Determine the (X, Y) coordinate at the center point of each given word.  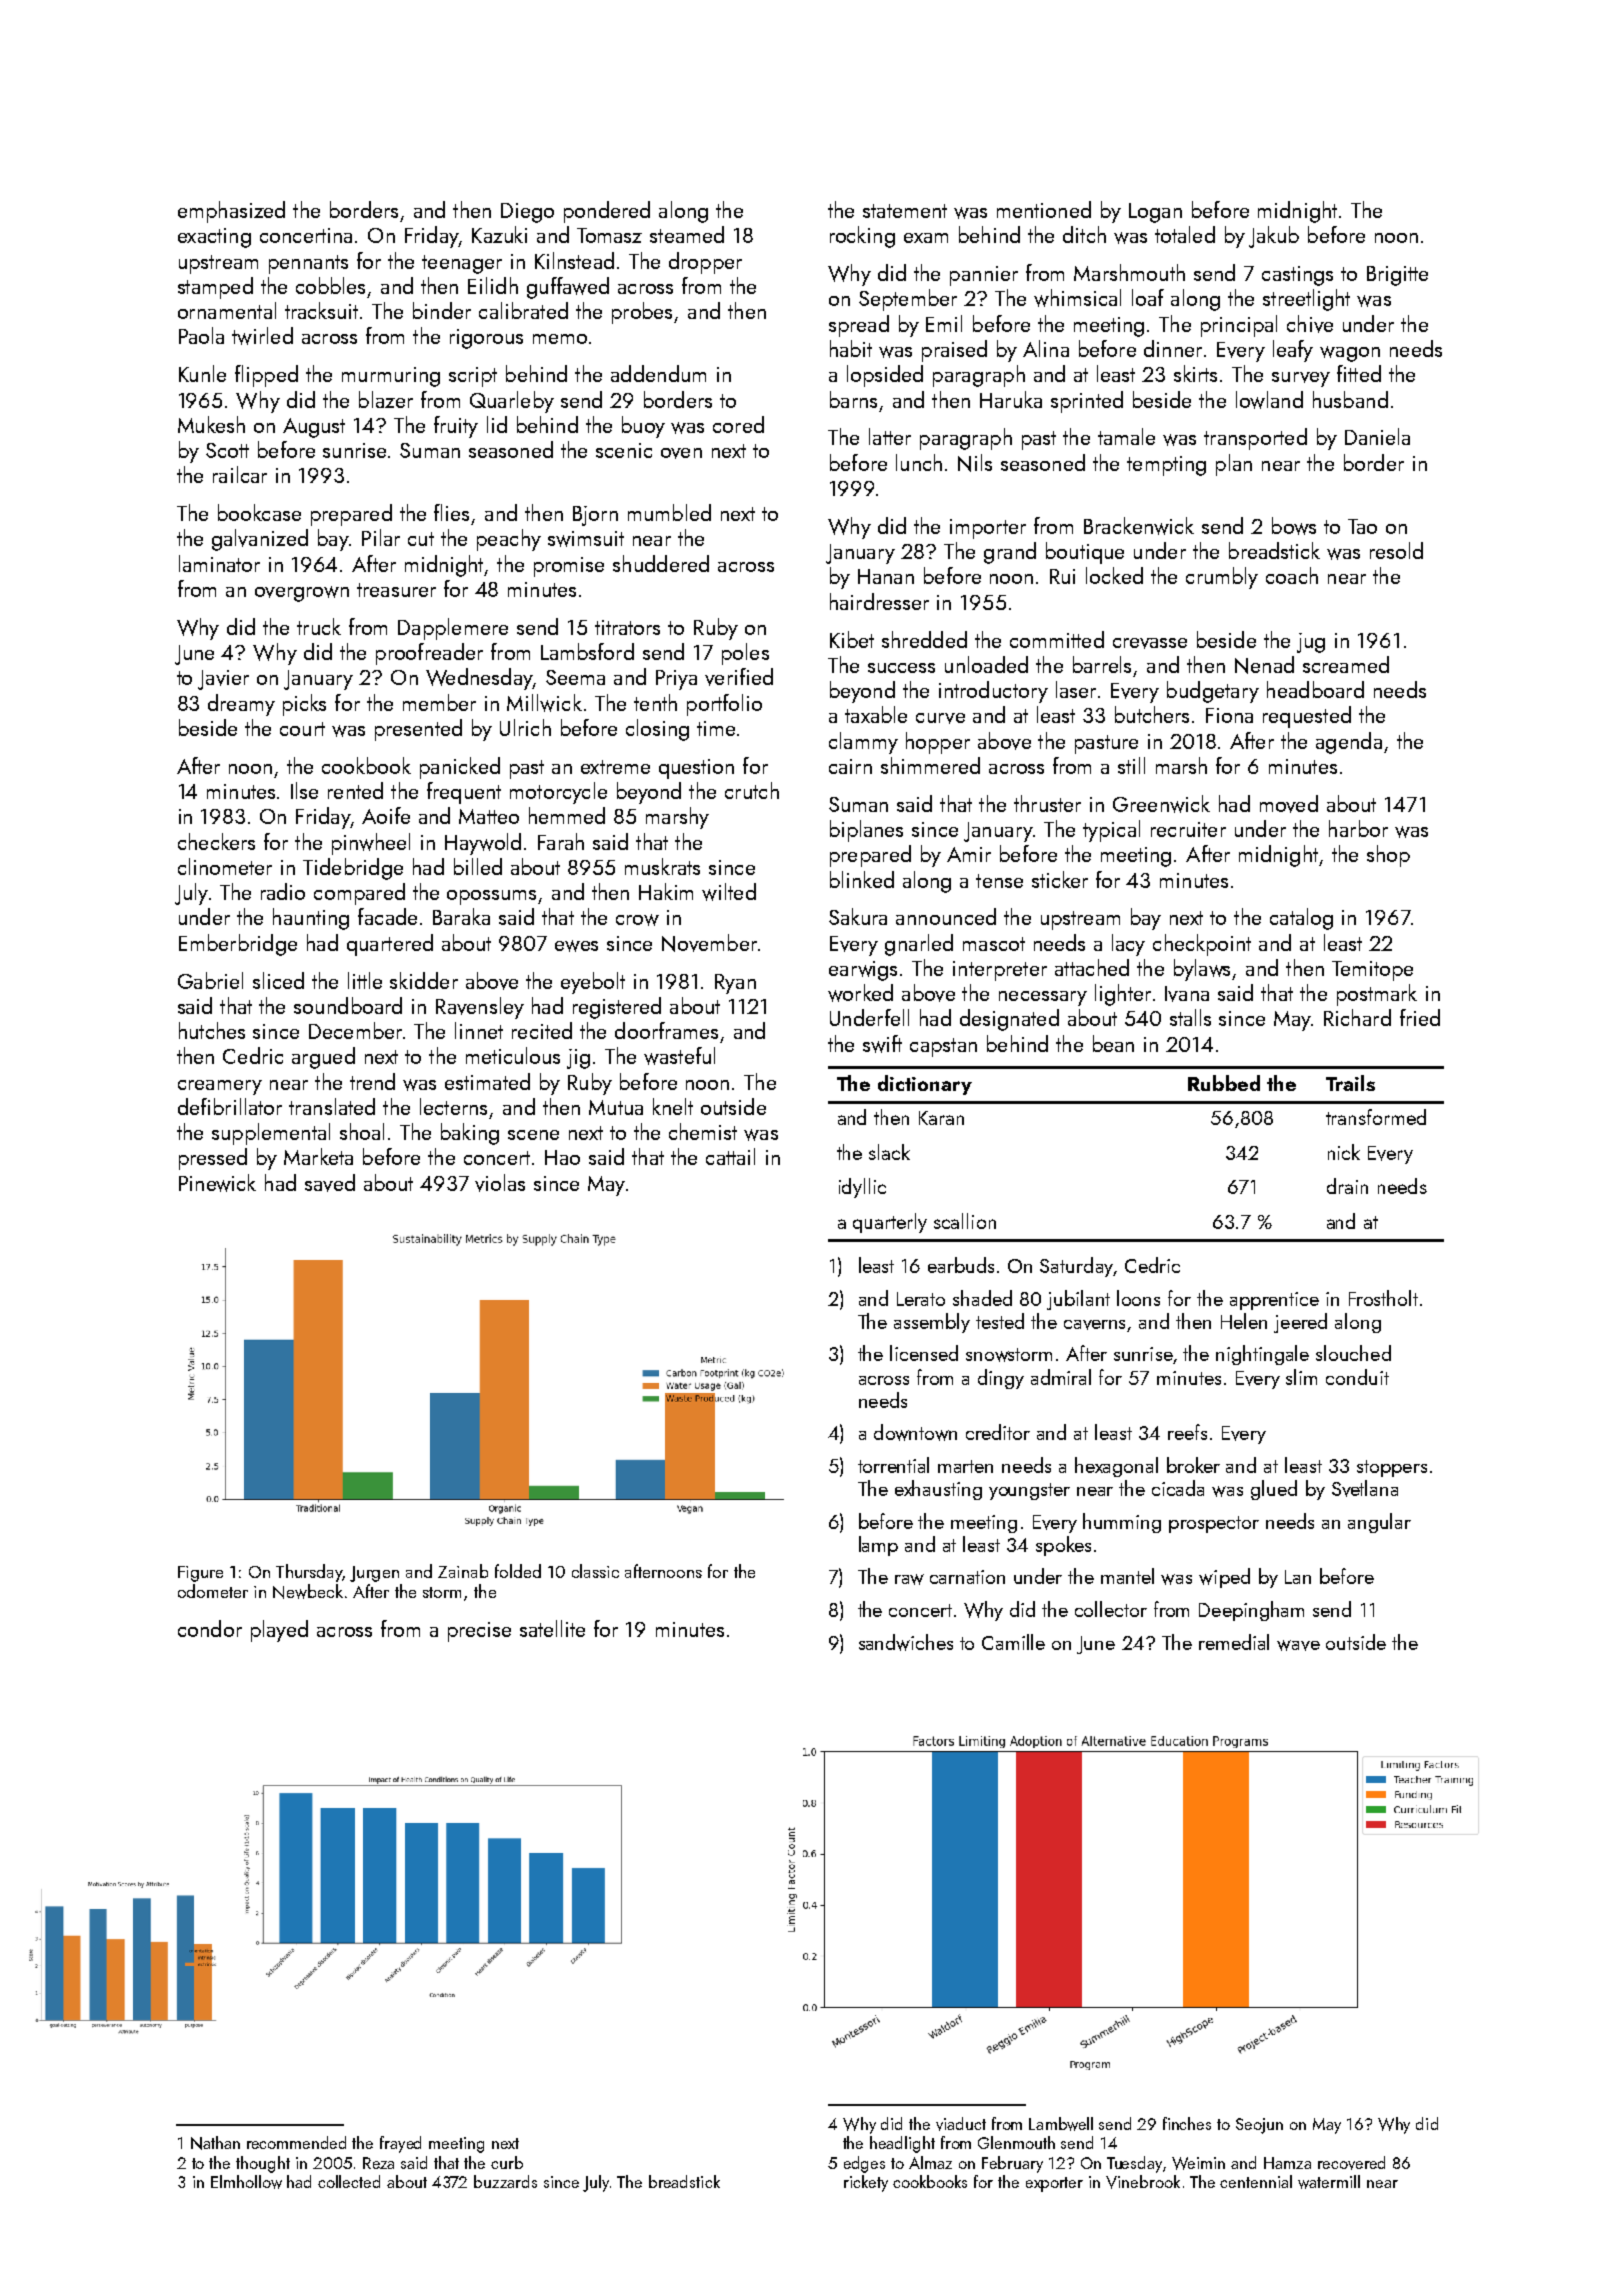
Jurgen (374, 1574)
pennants (308, 264)
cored (738, 424)
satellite (552, 1628)
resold (1396, 550)
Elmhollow (246, 2182)
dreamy (241, 705)
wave (1298, 1645)
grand (1010, 553)
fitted (1359, 373)
